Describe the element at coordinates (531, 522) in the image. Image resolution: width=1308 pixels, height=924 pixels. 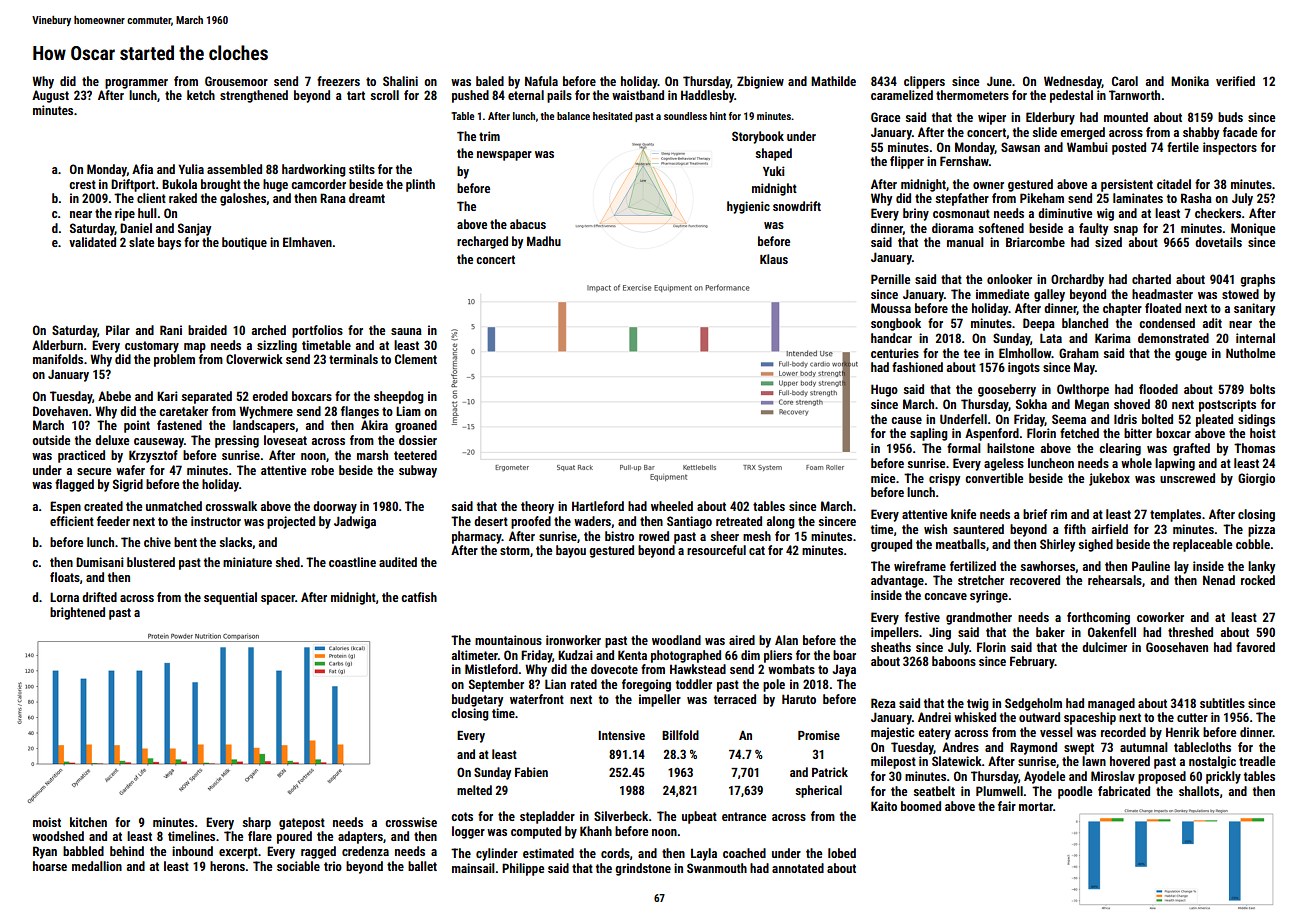
I see `proofed` at that location.
